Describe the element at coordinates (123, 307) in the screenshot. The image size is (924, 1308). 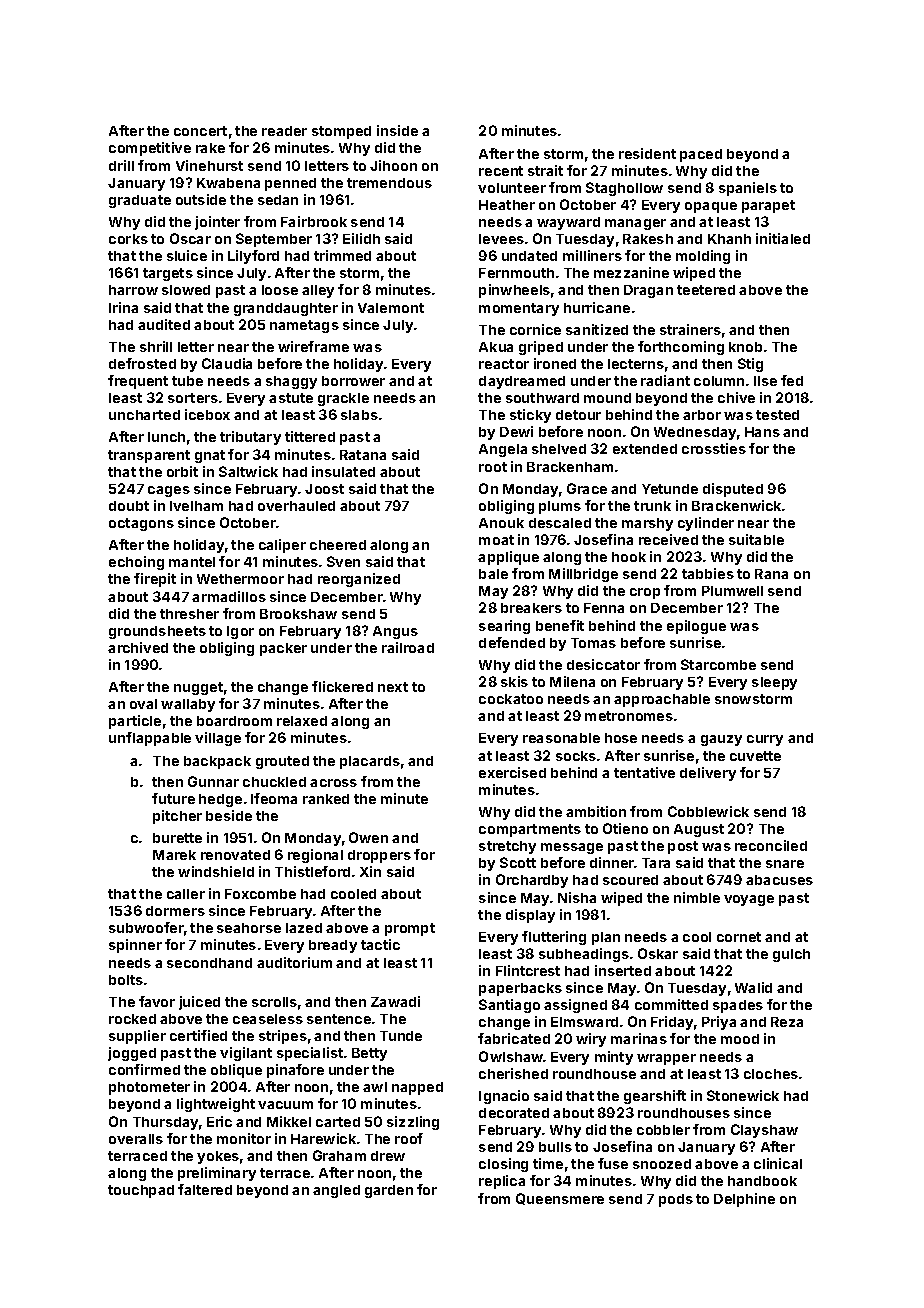
I see `Irina` at that location.
